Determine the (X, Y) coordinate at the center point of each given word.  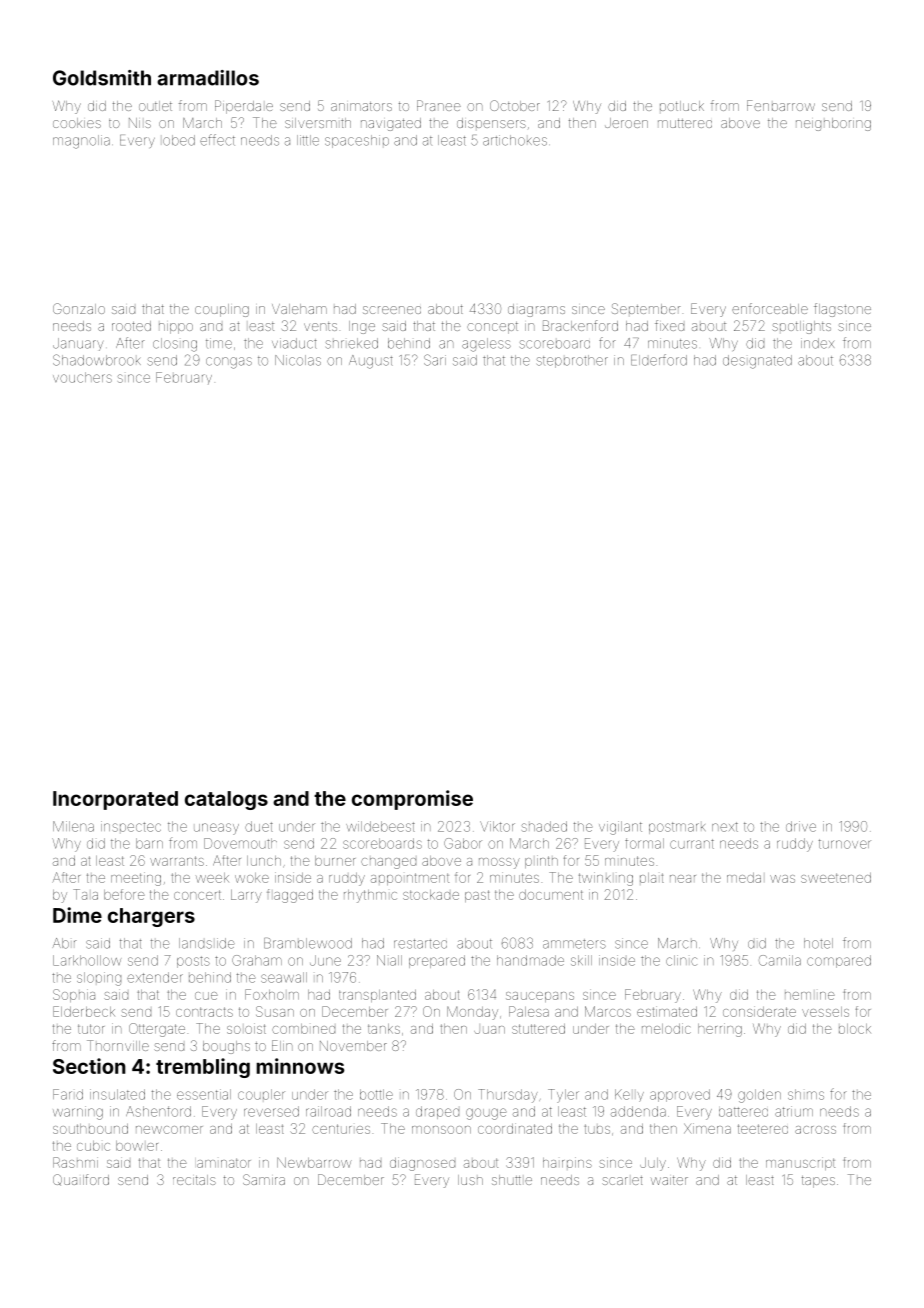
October (515, 105)
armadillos (208, 78)
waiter (669, 1180)
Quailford (81, 1180)
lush (470, 1180)
